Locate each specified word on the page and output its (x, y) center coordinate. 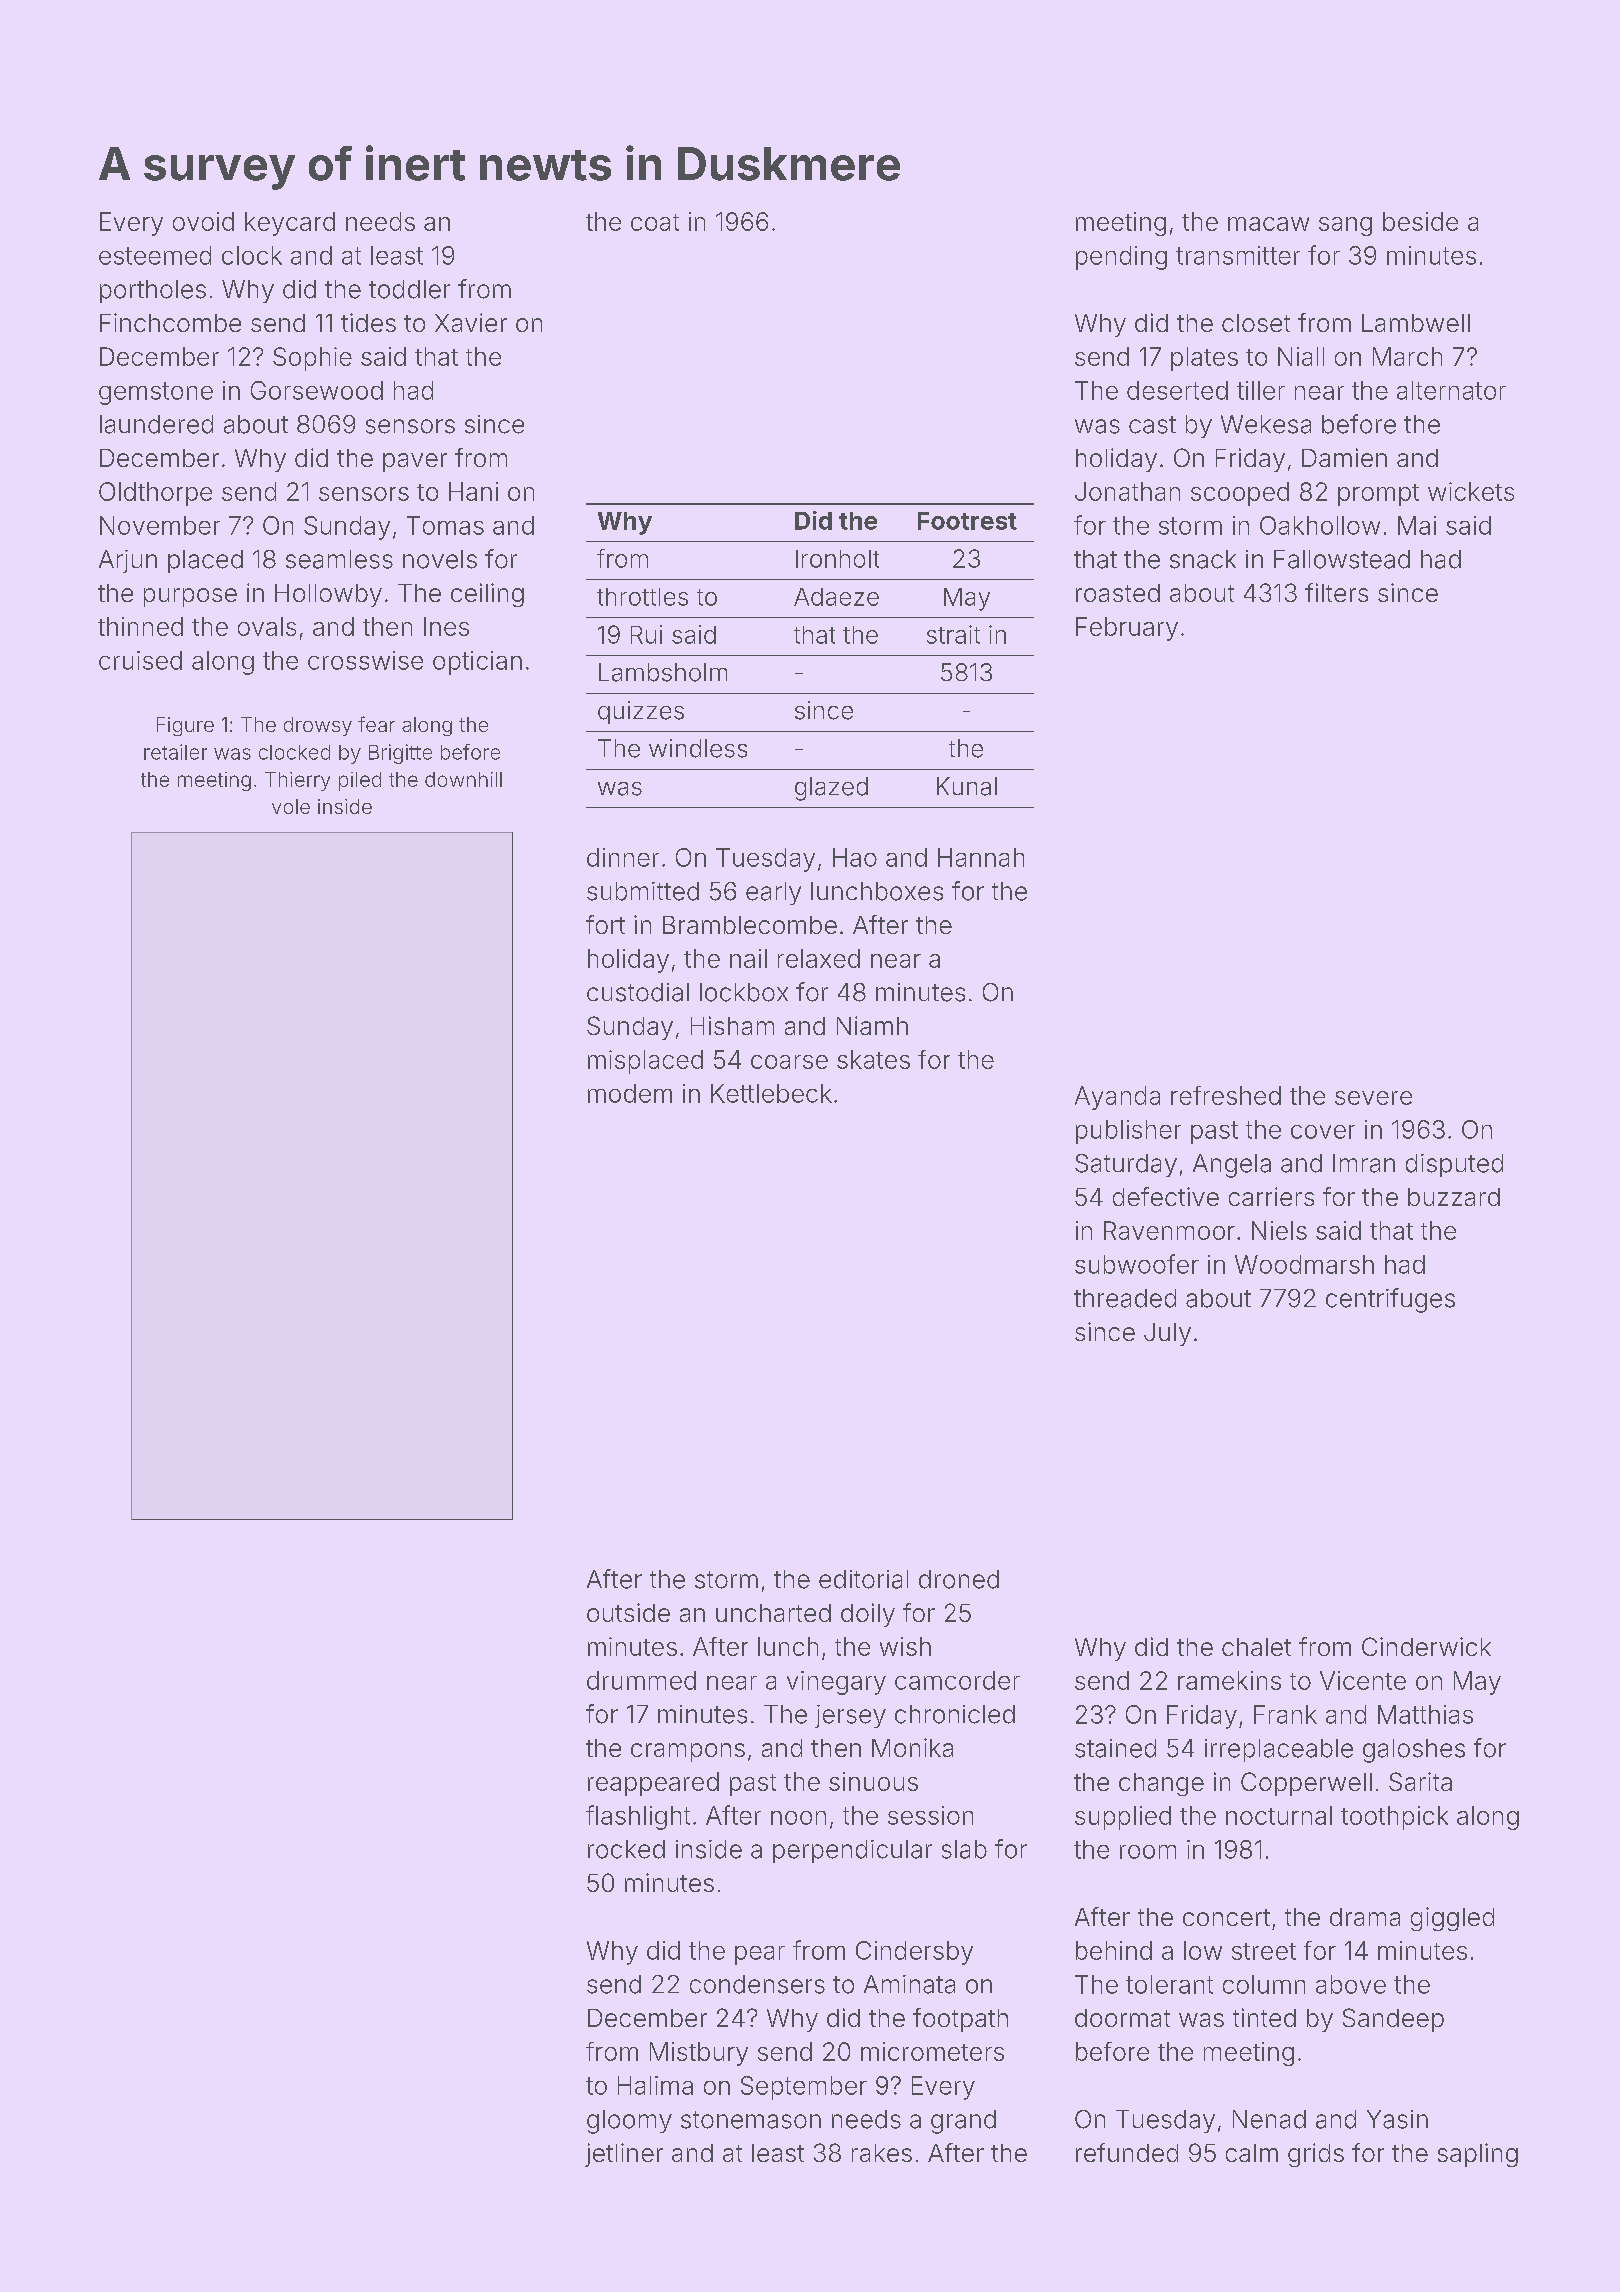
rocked (626, 1849)
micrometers (932, 2051)
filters (1336, 592)
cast (1152, 425)
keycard (290, 224)
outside (628, 1612)
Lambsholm (663, 672)
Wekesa (1266, 424)
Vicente (1363, 1680)
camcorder (957, 1680)
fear (376, 724)
